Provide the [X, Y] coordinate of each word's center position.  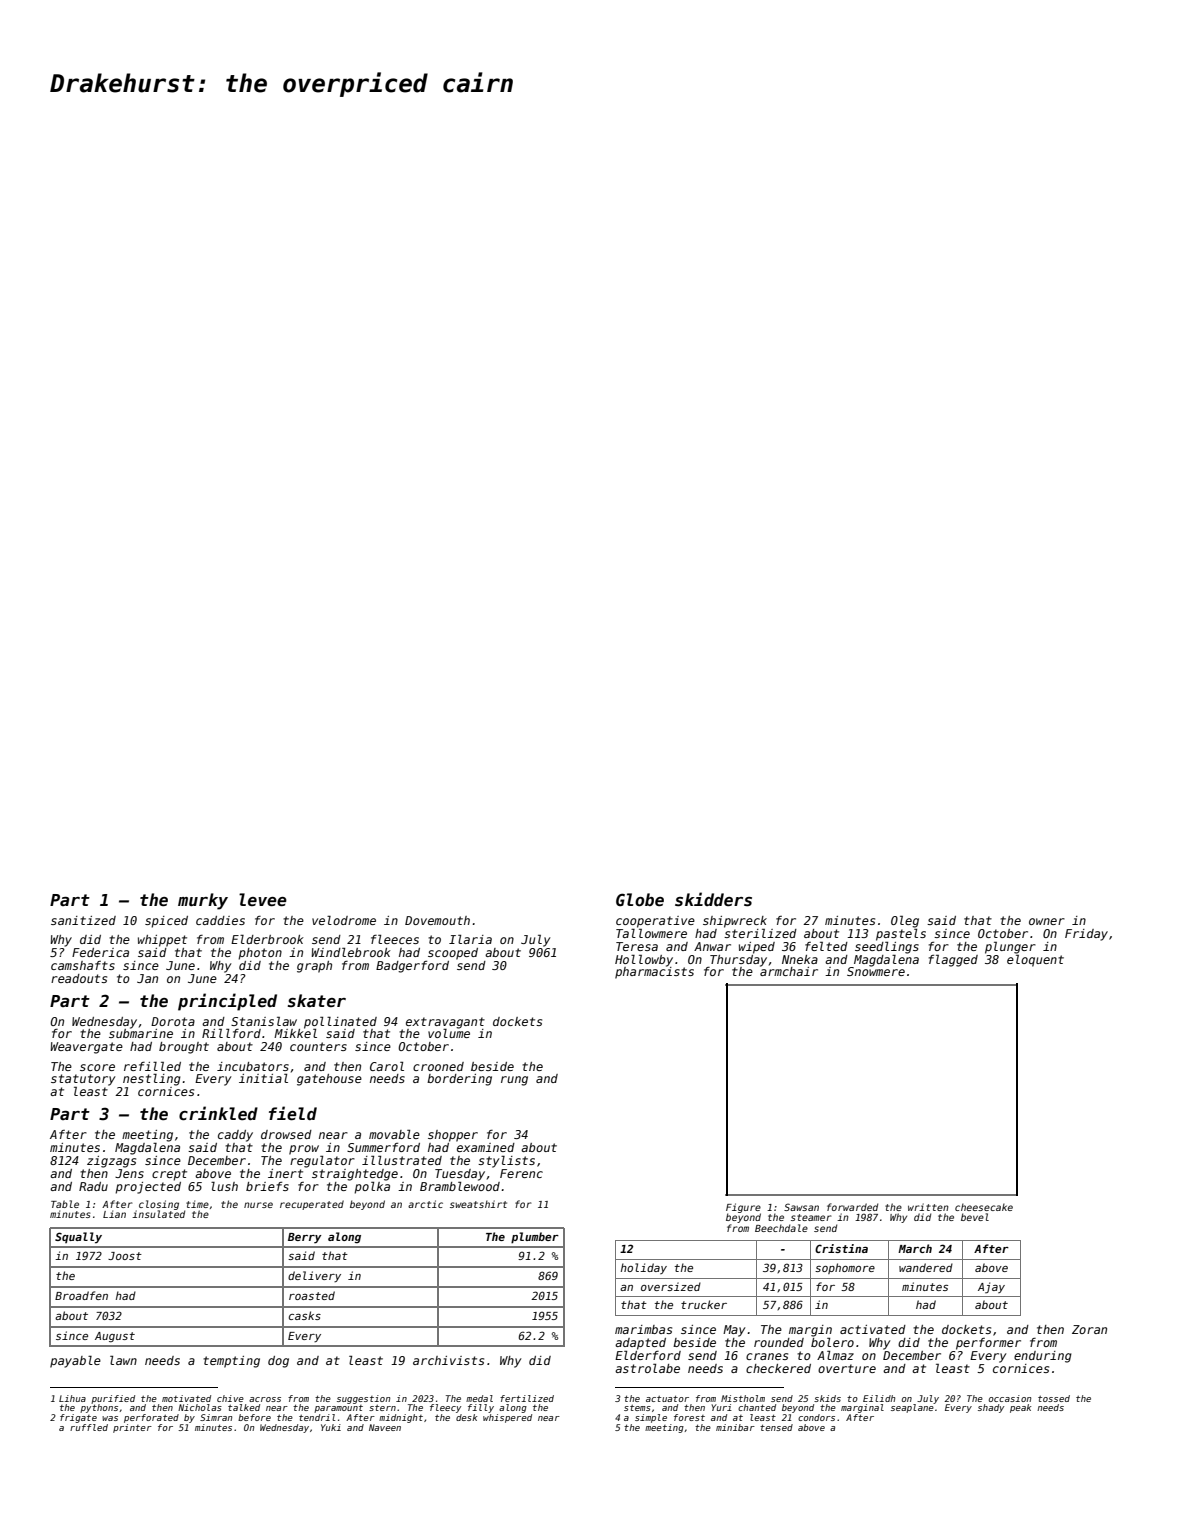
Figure [743, 1208]
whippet [162, 941]
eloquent [1035, 960]
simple [651, 1418]
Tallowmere [651, 933]
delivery [314, 1276]
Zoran [1089, 1329]
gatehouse [329, 1080]
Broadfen [81, 1295]
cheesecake [984, 1207]
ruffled [89, 1427]
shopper [453, 1136]
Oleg [905, 921]
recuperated [312, 1205]
